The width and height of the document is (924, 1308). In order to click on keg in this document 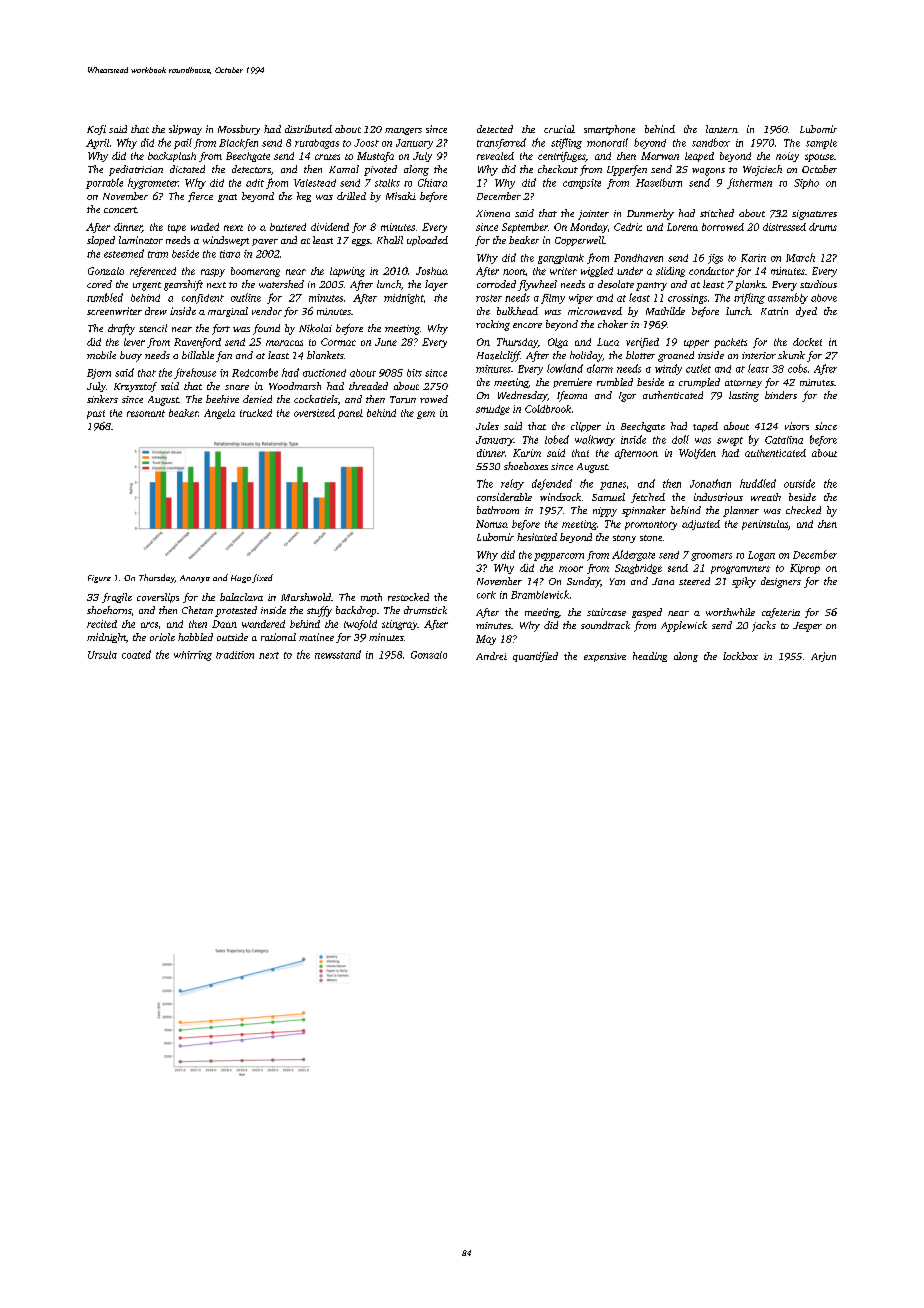, I will do `click(304, 197)`.
